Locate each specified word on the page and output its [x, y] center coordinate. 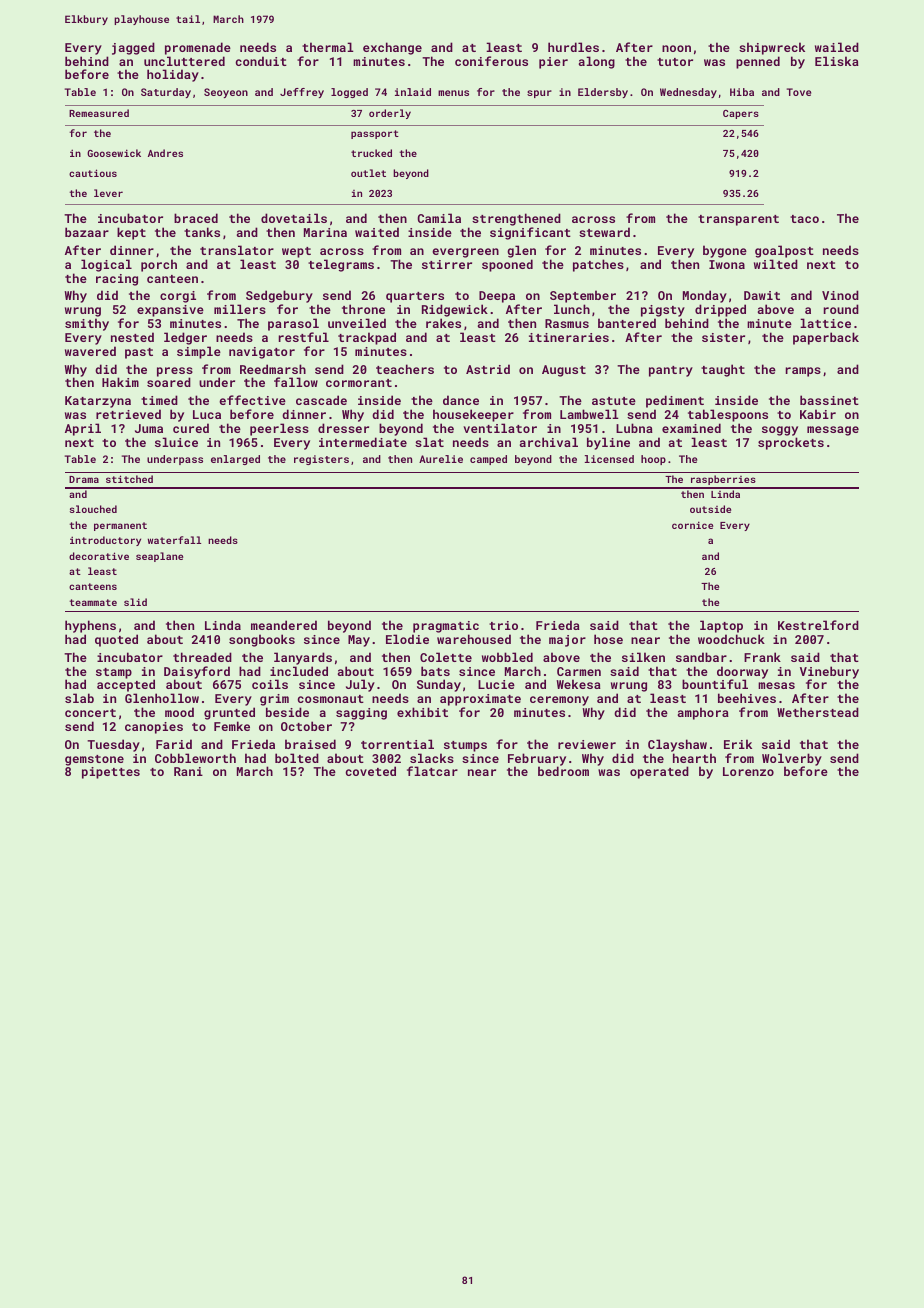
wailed [837, 47]
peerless [279, 429]
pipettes [111, 773]
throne [363, 309]
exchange [392, 48]
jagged [133, 48]
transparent [738, 220]
